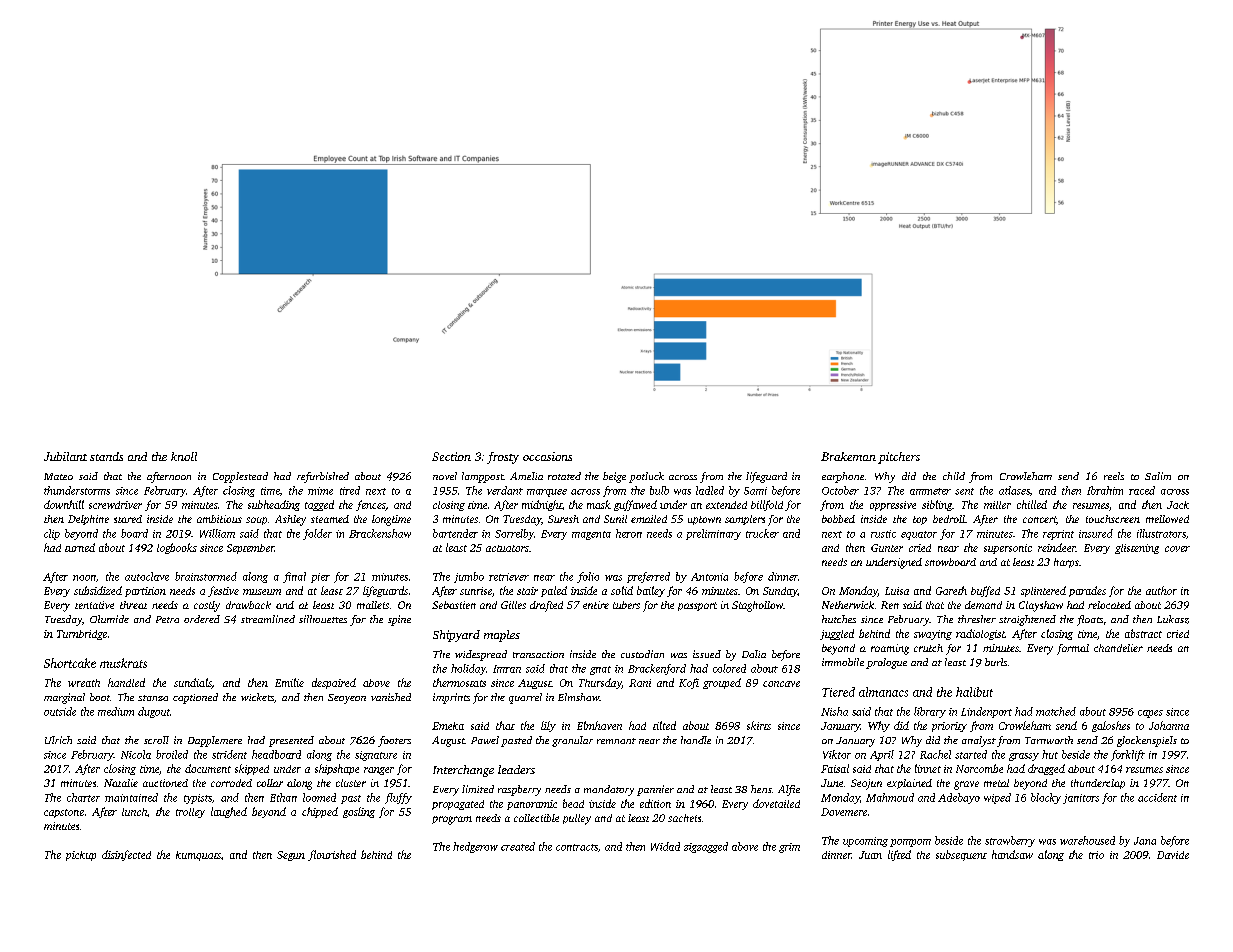 Image resolution: width=1233 pixels, height=952 pixels. Describe the element at coordinates (195, 698) in the document. I see `captioned` at that location.
